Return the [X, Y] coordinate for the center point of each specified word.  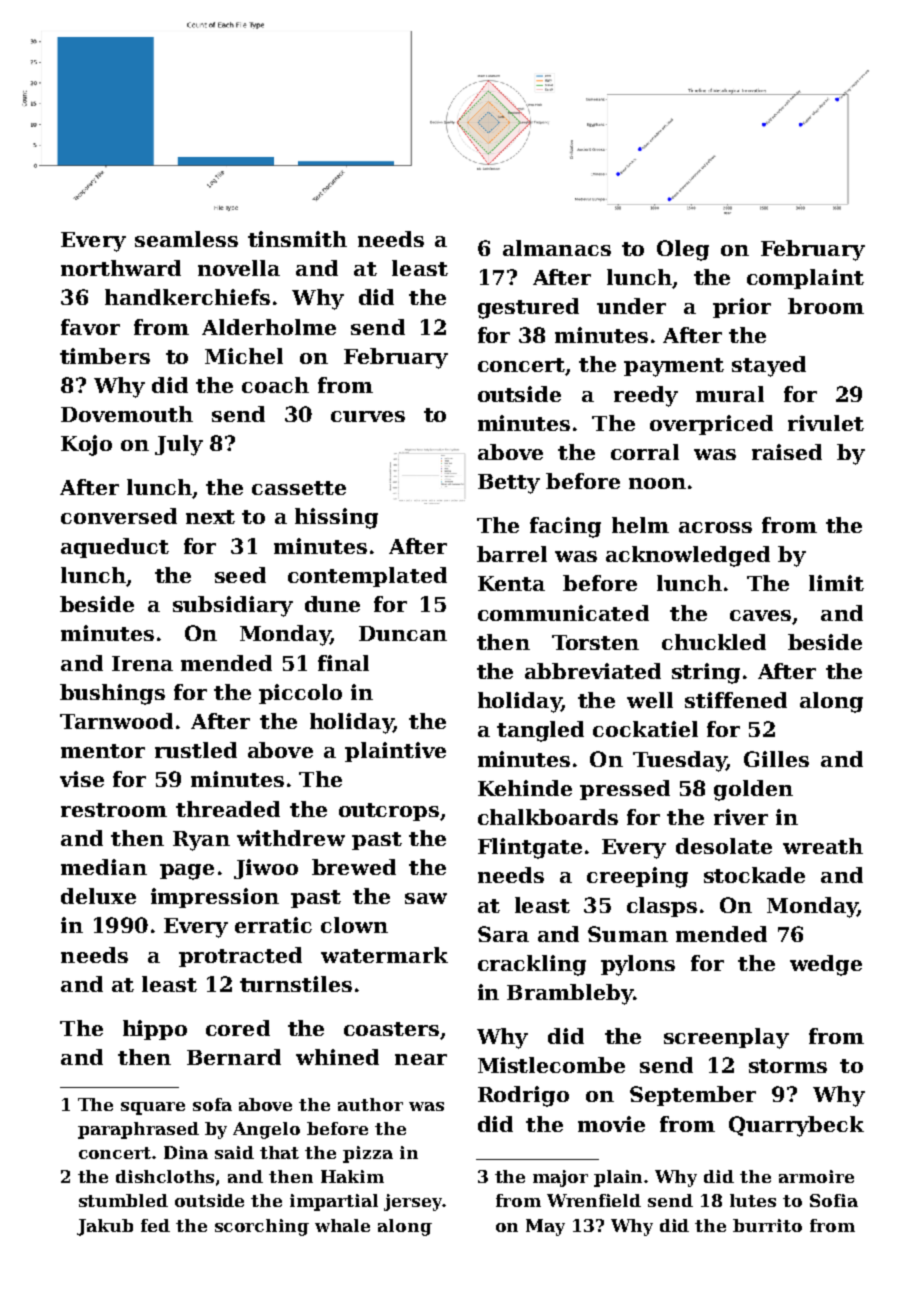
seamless [186, 239]
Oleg [683, 250]
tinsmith [297, 239]
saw [426, 898]
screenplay [726, 1038]
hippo [155, 1030]
